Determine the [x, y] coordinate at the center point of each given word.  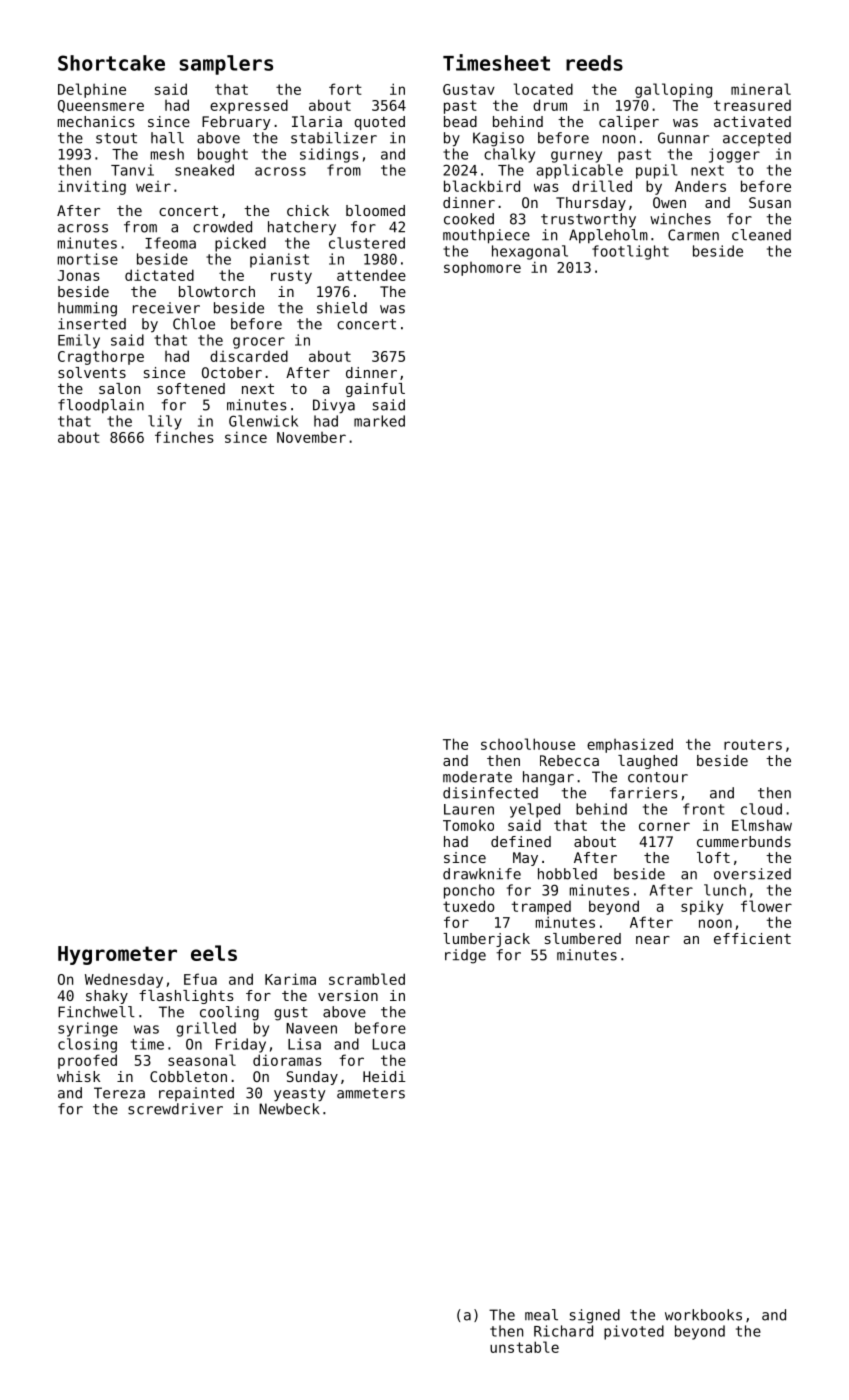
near [653, 940]
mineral [761, 89]
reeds [594, 63]
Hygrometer [117, 955]
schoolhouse [528, 744]
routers [753, 744]
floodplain [101, 406]
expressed [249, 106]
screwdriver [175, 1109]
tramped [541, 908]
